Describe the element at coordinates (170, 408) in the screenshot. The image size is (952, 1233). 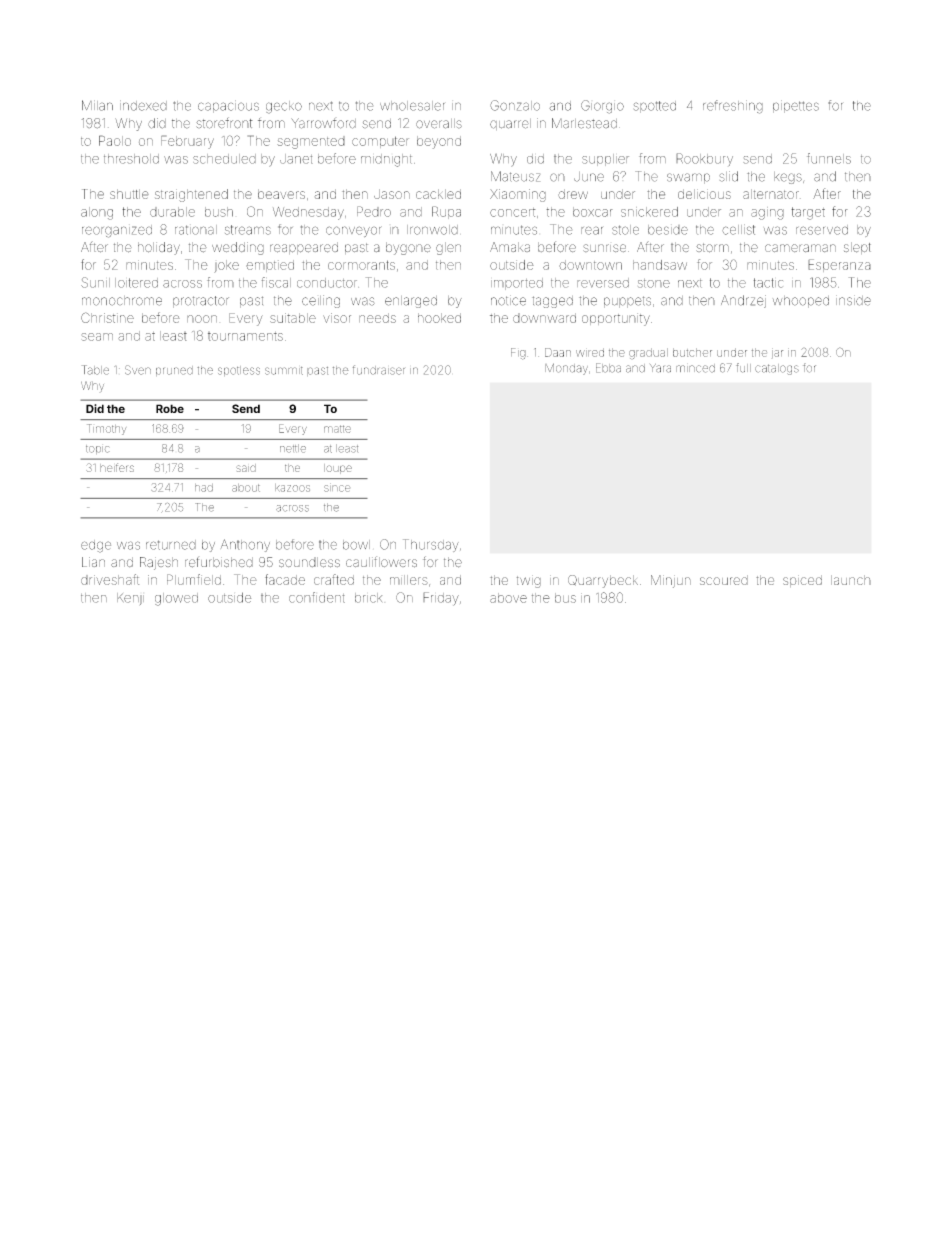
I see `Robe` at that location.
